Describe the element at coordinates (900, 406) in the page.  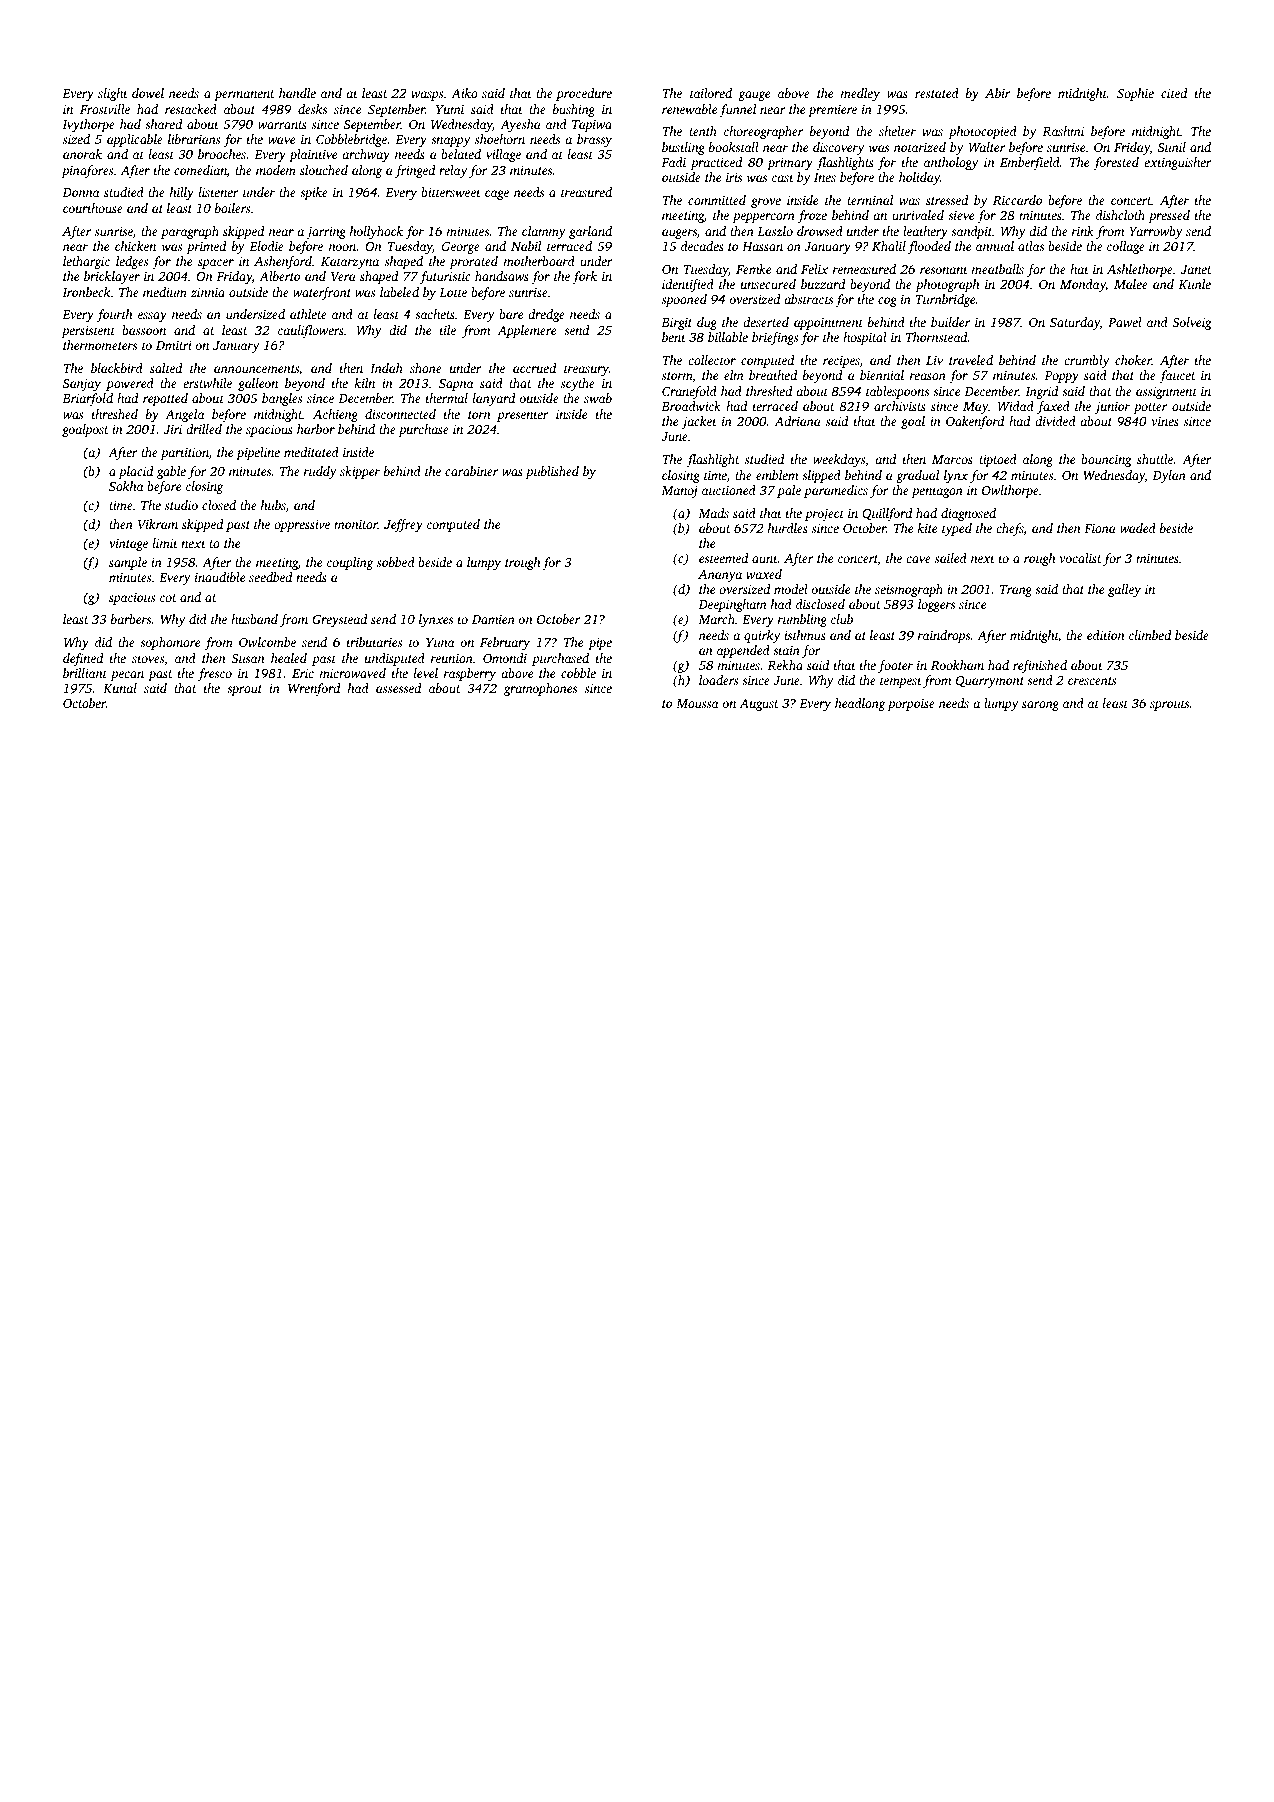
I see `archivists` at that location.
